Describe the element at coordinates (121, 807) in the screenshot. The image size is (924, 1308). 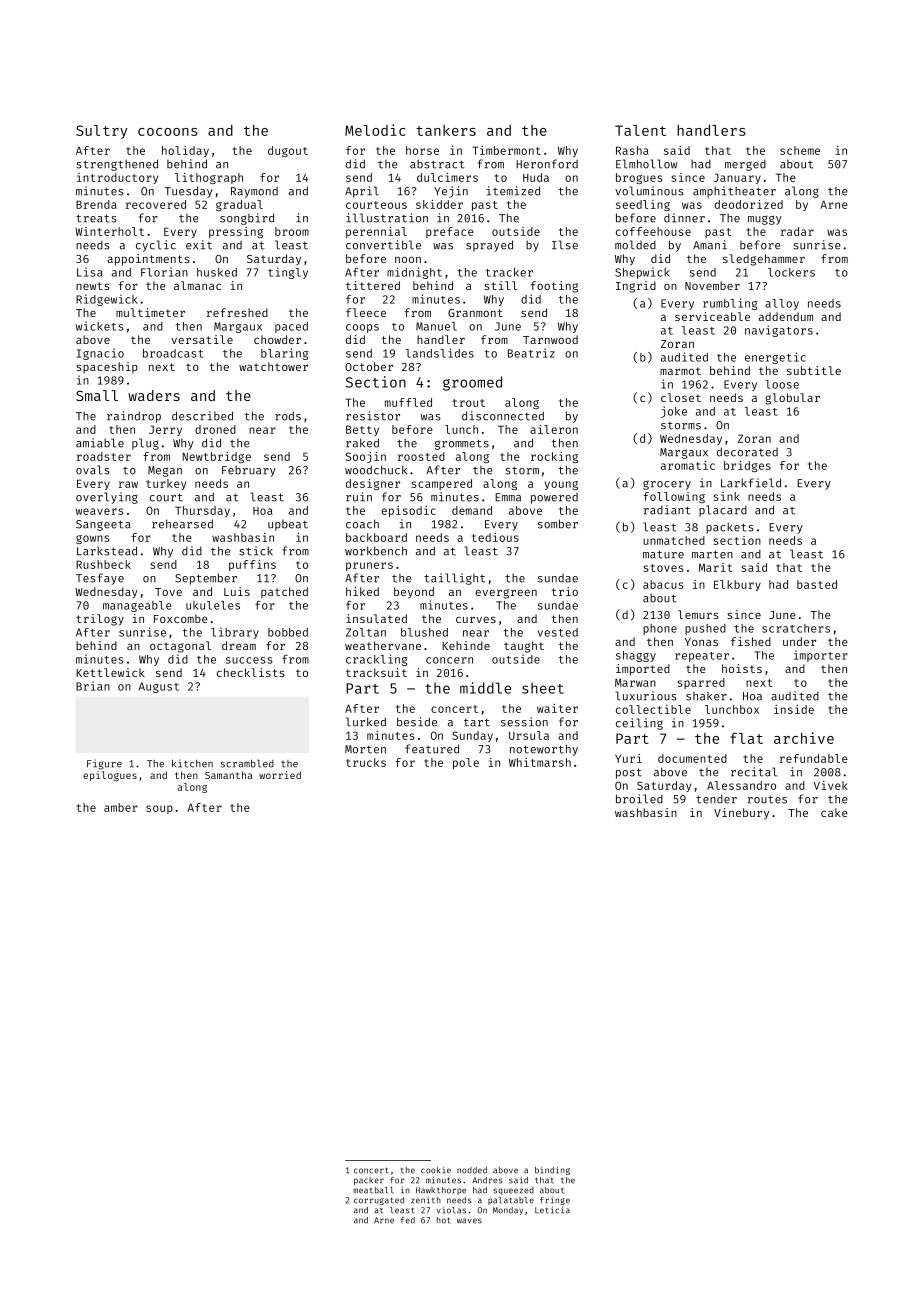
I see `amber` at that location.
